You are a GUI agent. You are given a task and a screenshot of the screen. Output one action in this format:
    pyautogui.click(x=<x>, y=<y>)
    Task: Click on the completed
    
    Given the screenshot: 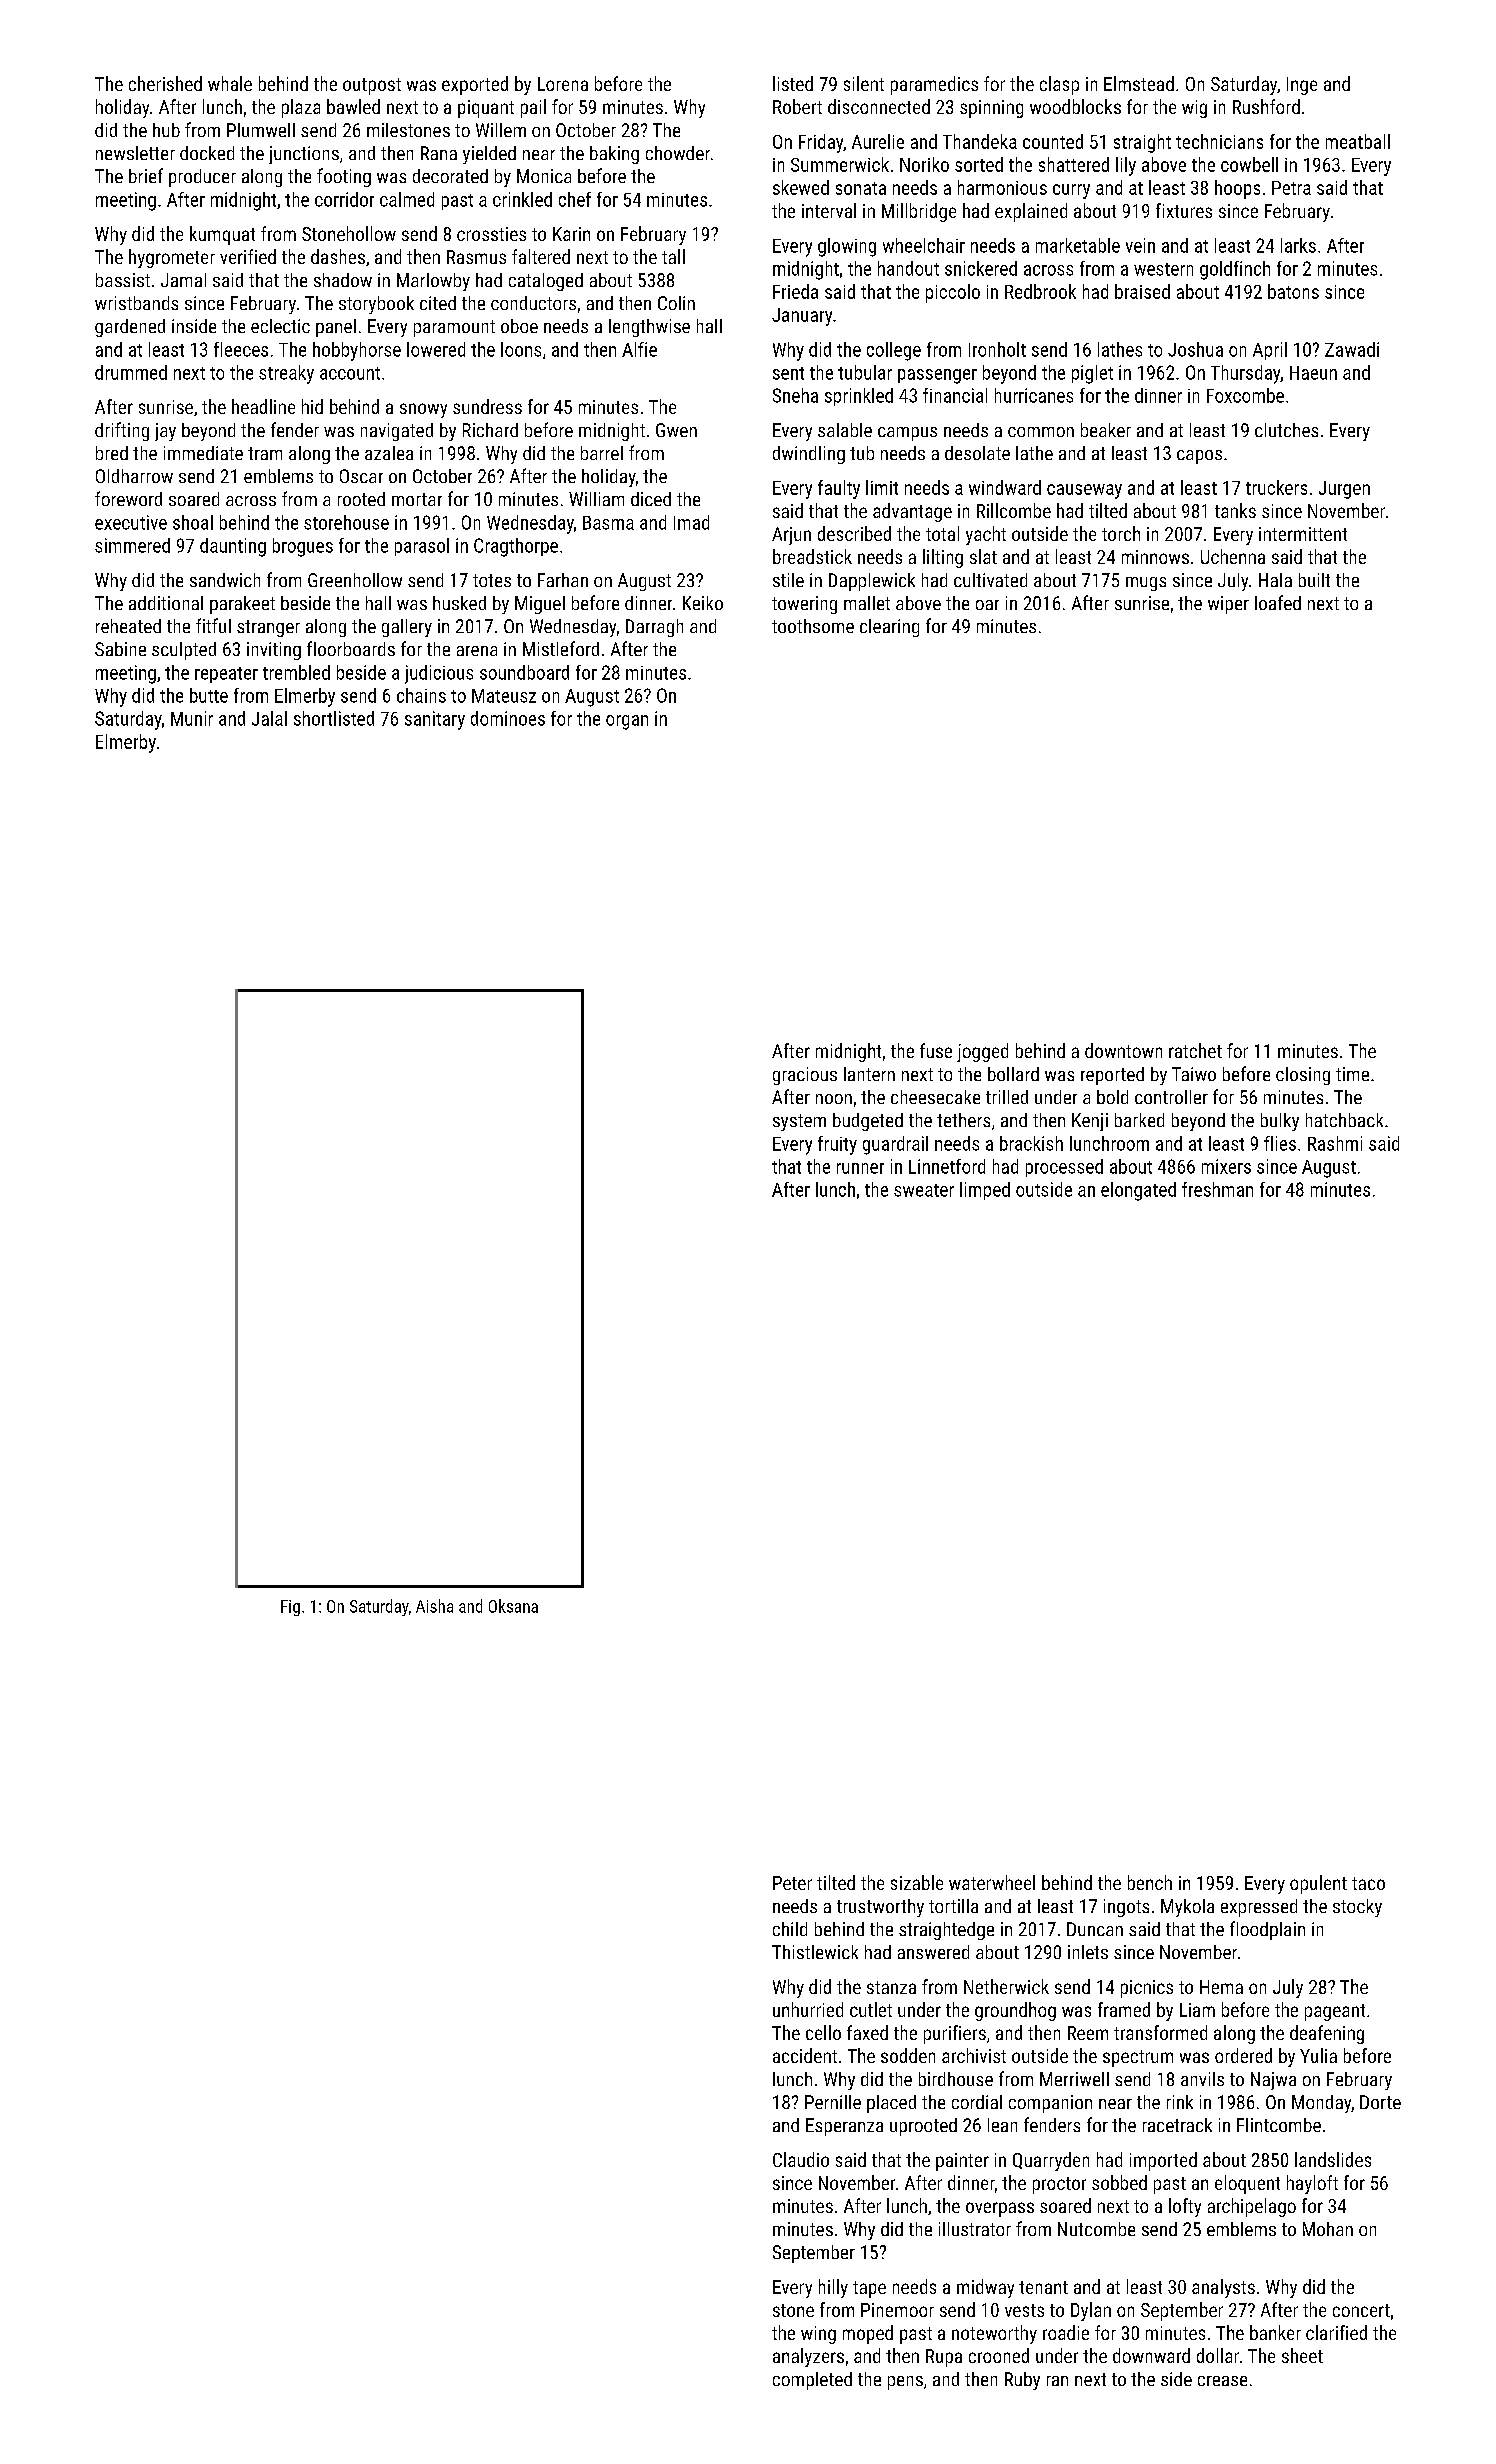 What is the action you would take?
    pyautogui.click(x=812, y=2381)
